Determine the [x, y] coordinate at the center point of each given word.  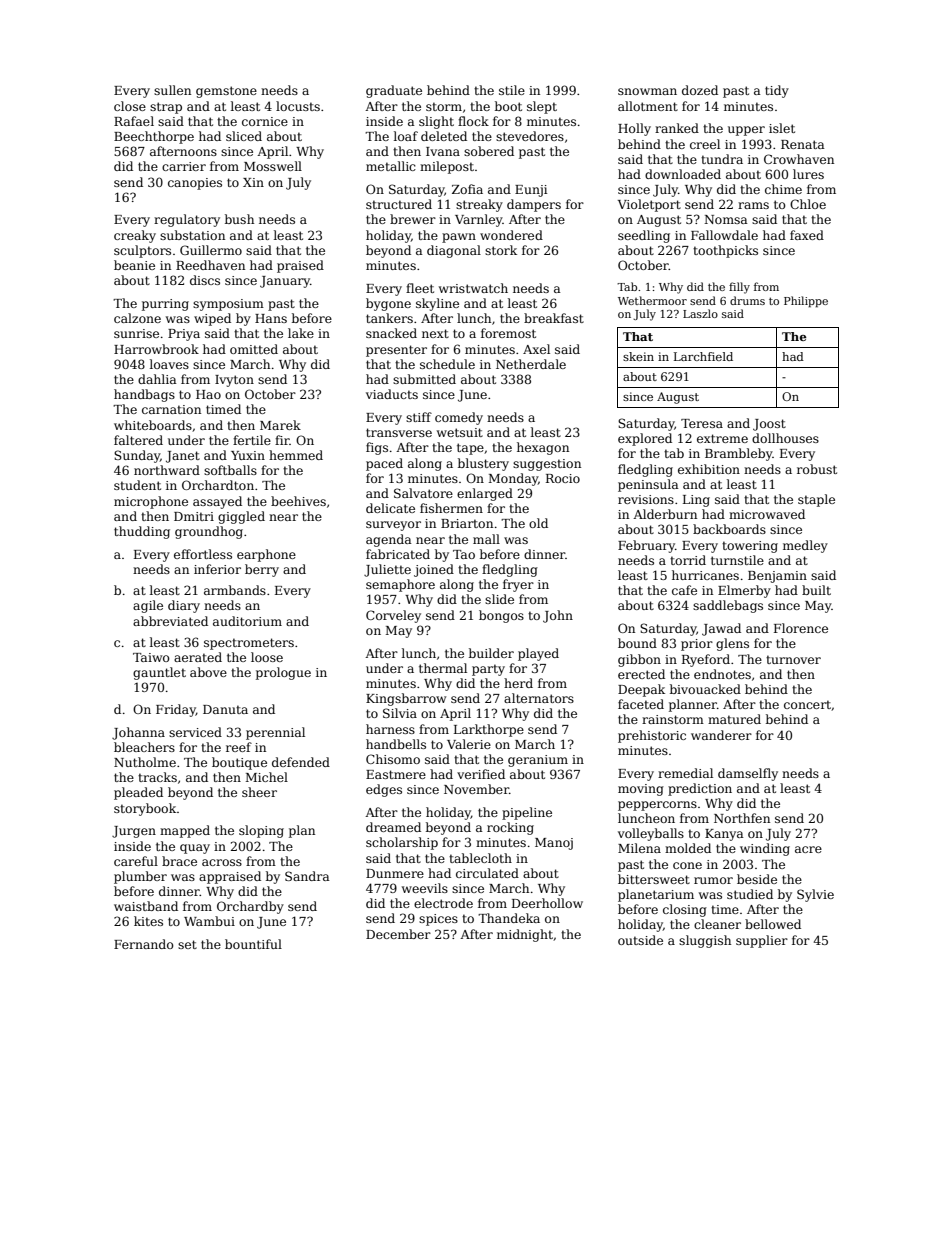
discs [205, 280]
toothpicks [725, 251]
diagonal [454, 251]
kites [148, 921]
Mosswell [273, 166]
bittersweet [654, 879]
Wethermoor [652, 300]
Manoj [554, 844]
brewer [413, 219]
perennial [275, 733]
